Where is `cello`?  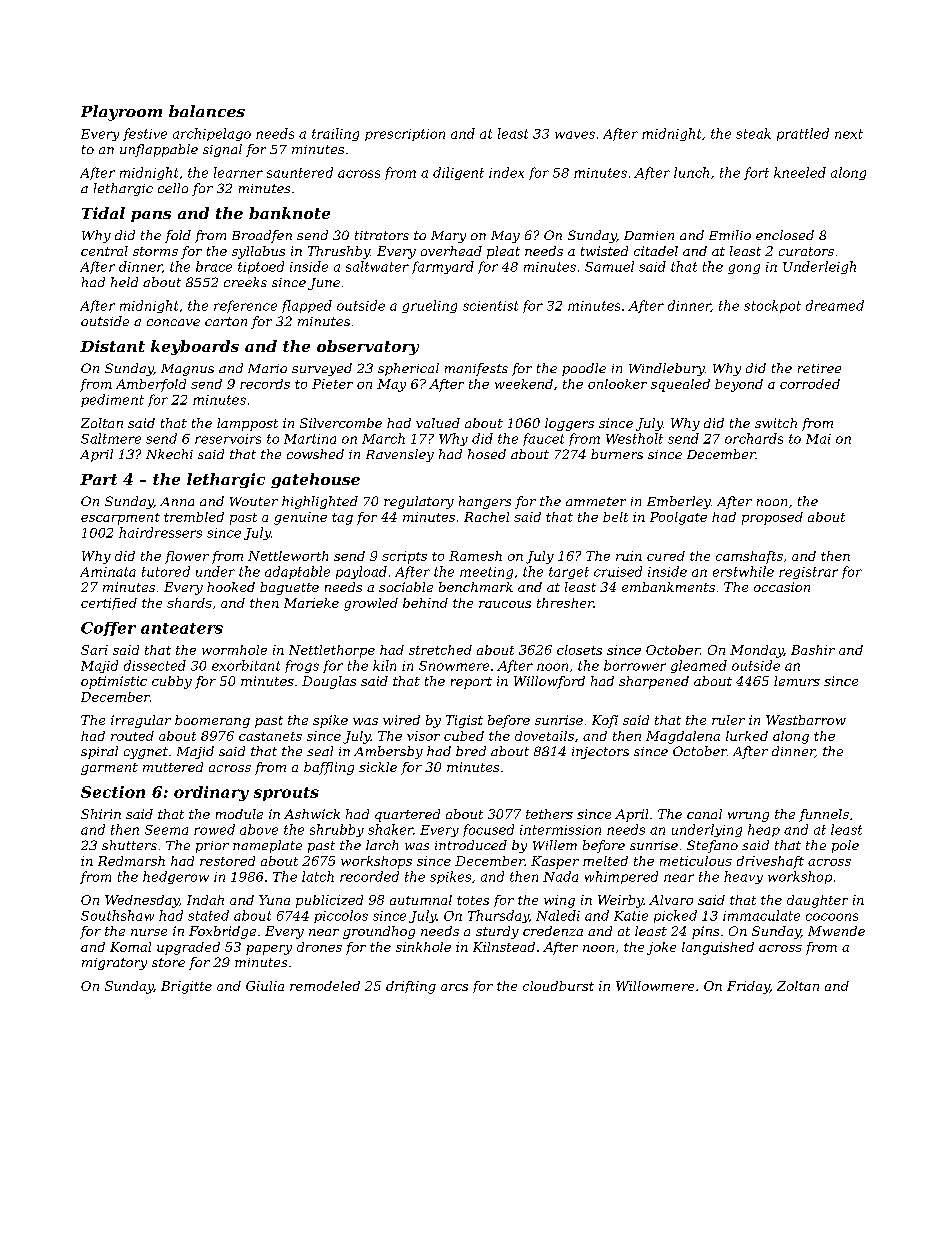 cello is located at coordinates (173, 188).
